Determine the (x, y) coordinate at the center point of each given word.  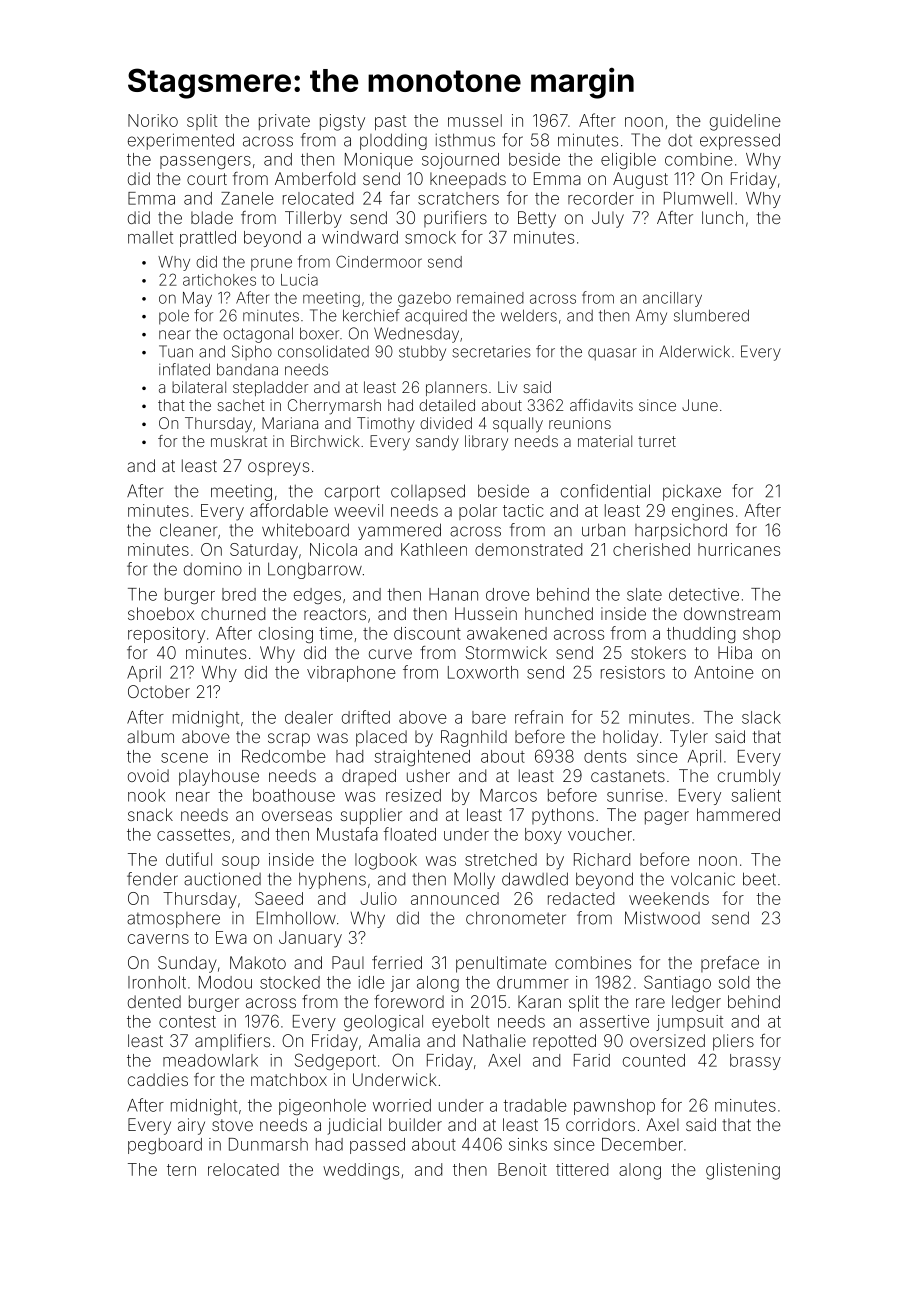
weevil (358, 510)
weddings (361, 1171)
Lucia (299, 280)
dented (154, 1001)
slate (644, 594)
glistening (743, 1171)
